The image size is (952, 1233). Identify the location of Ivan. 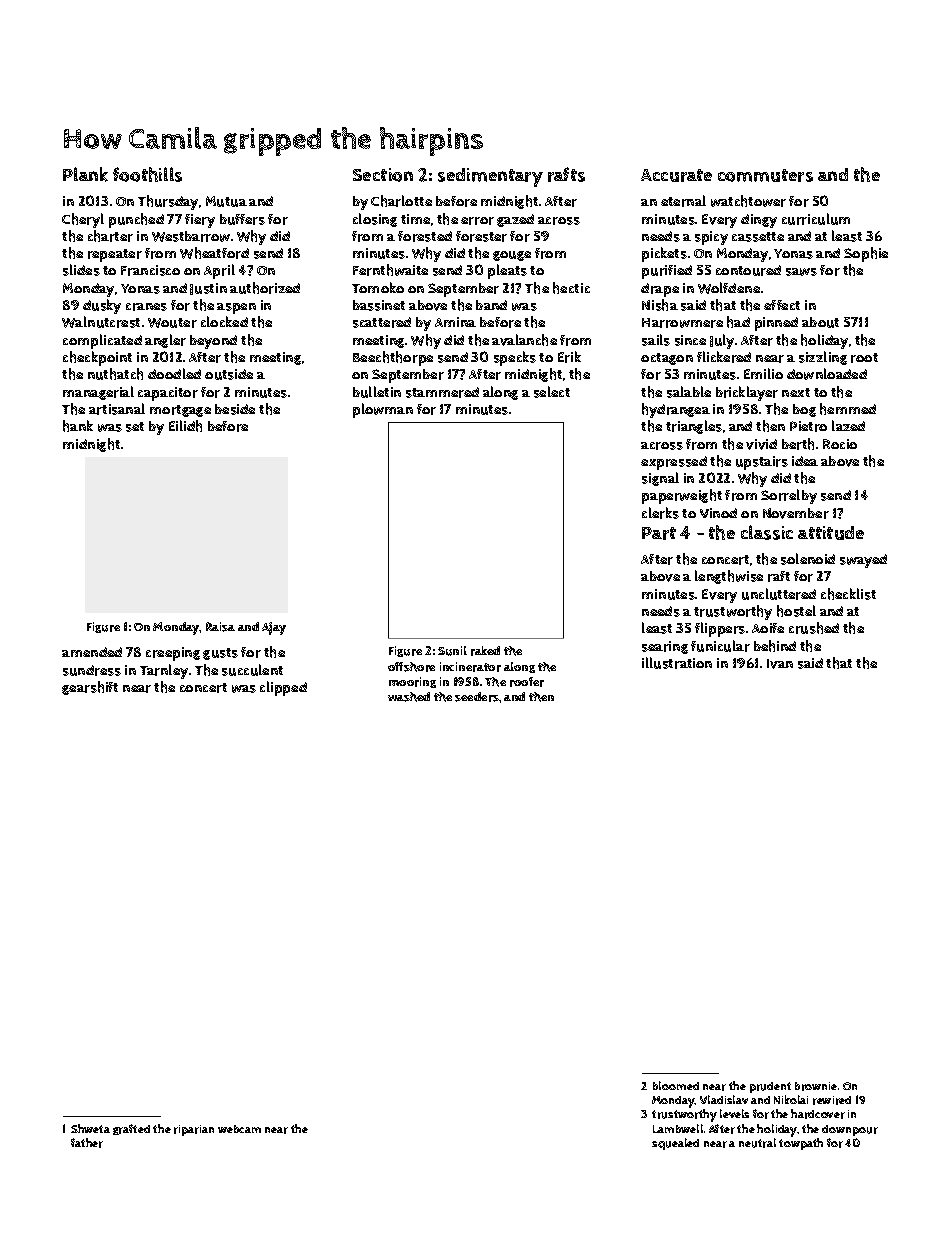
(780, 664).
